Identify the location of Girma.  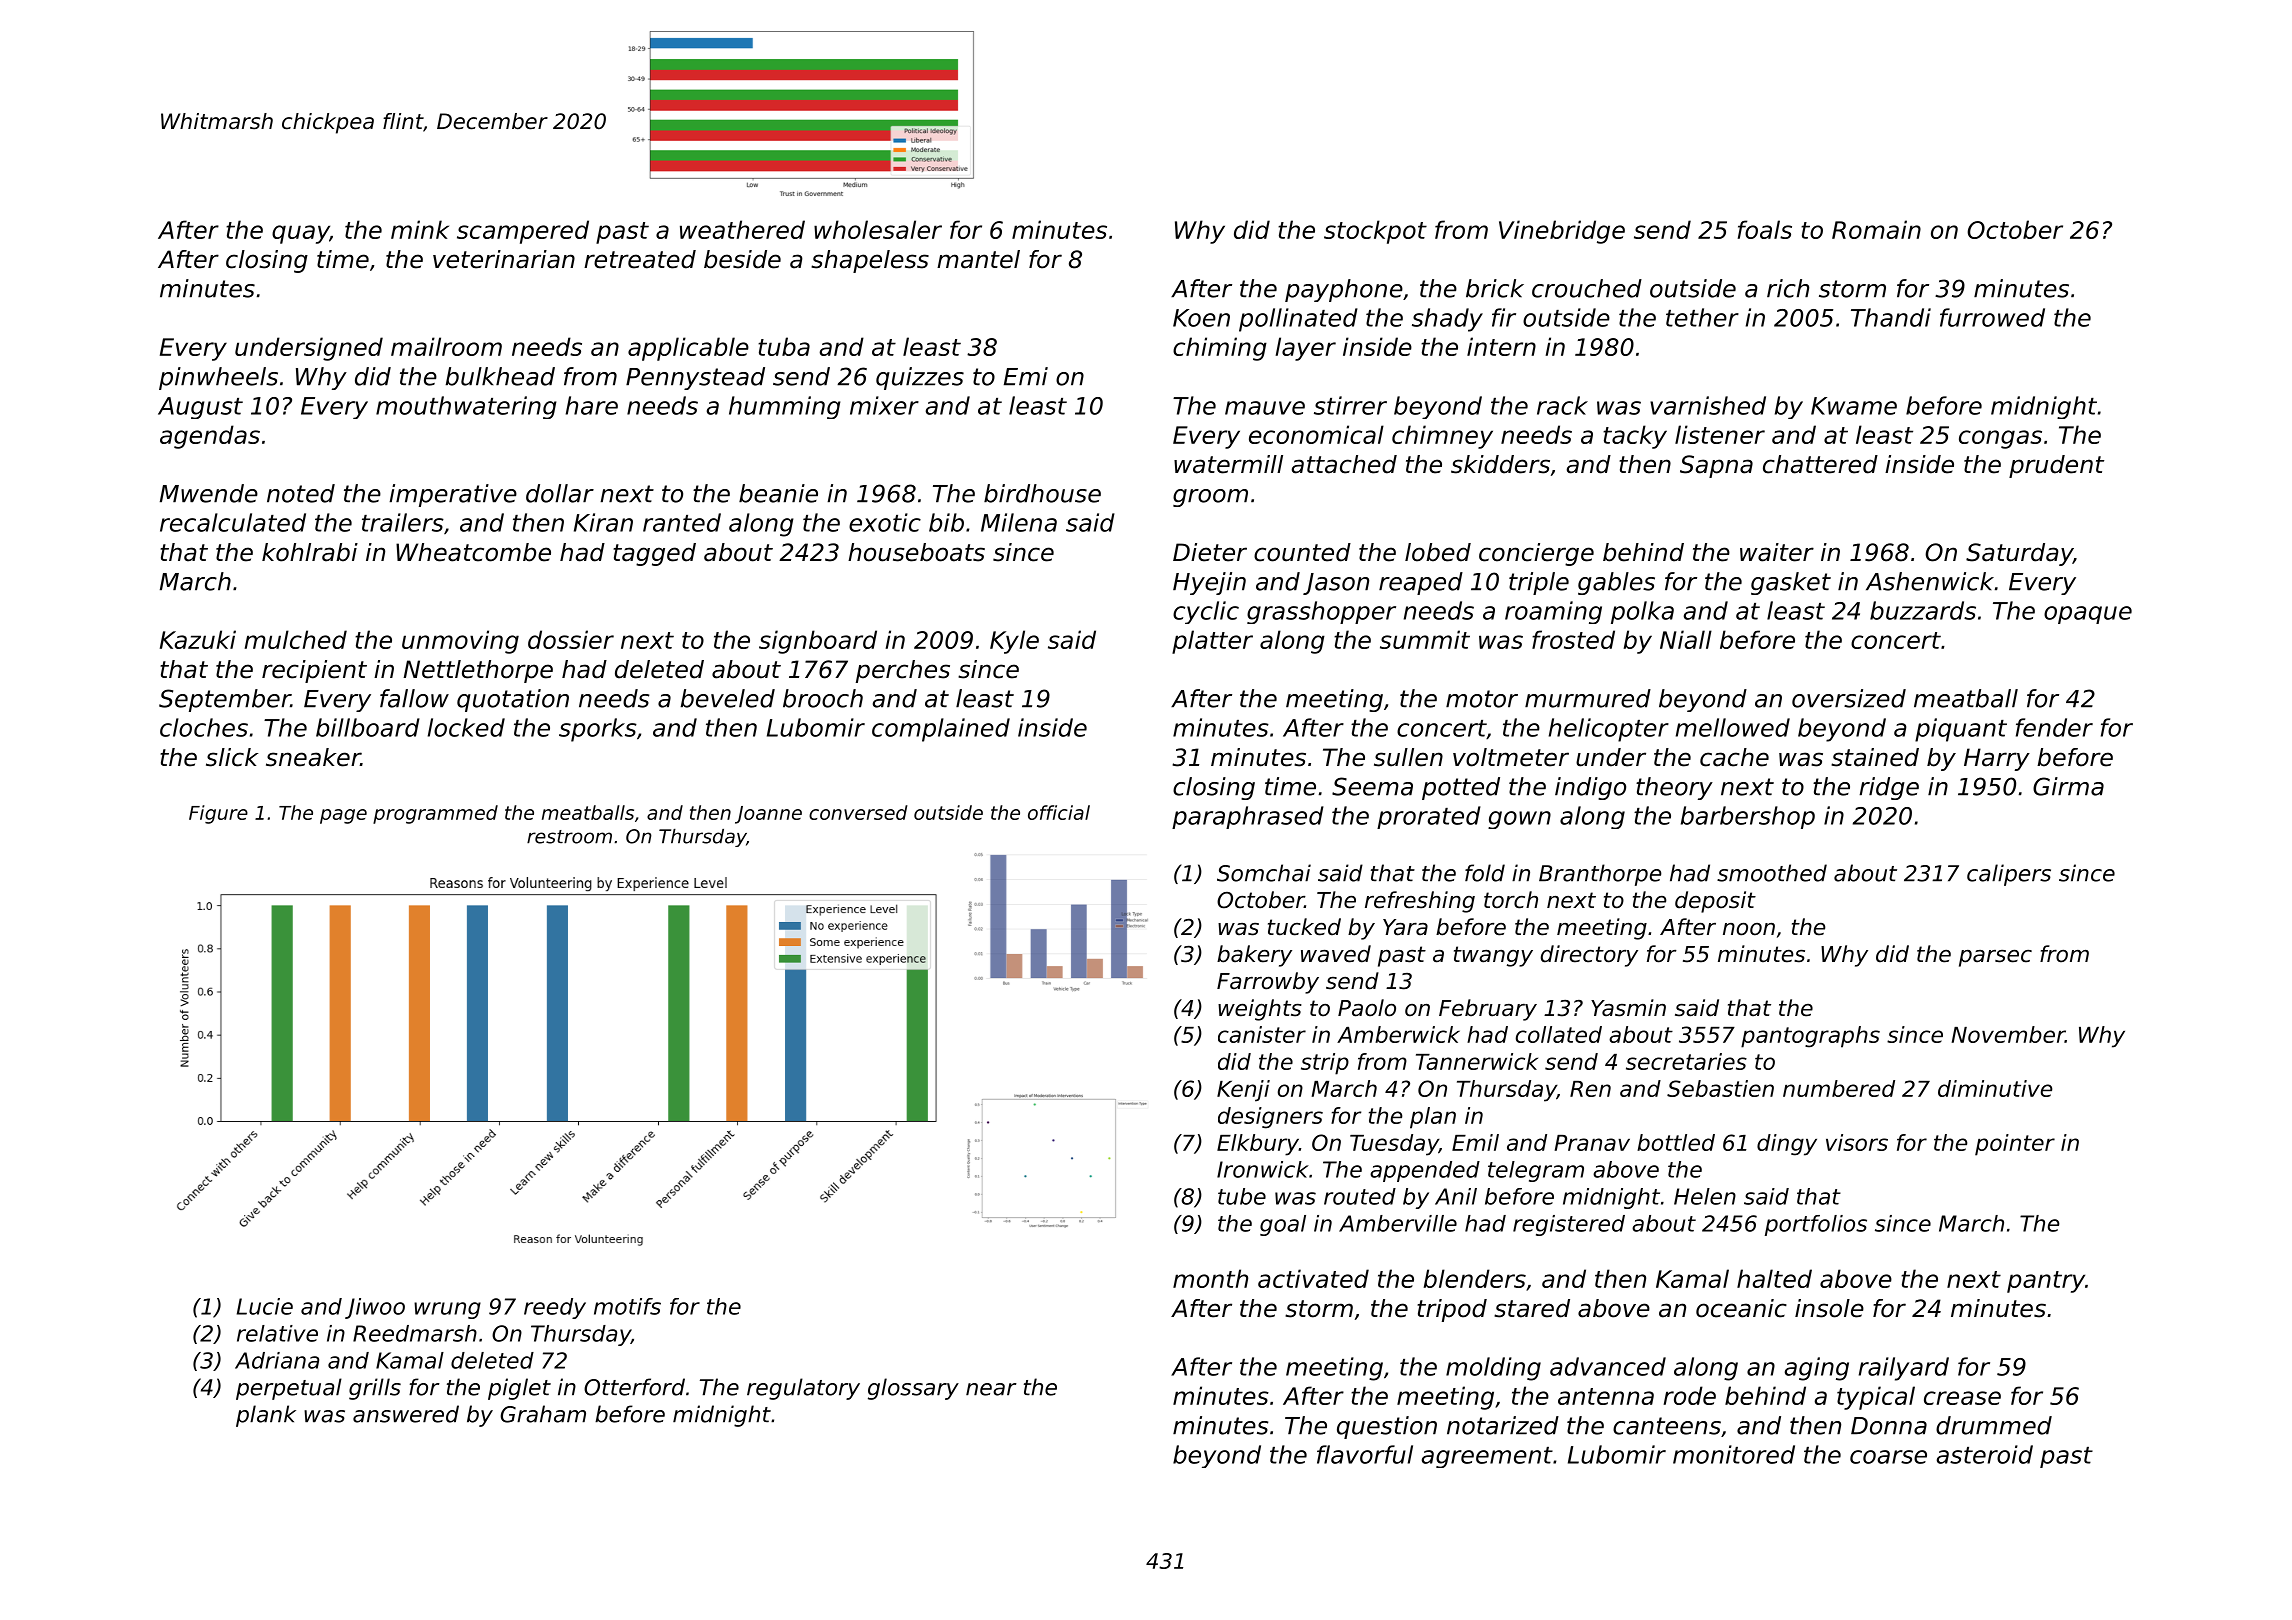
(2068, 786).
